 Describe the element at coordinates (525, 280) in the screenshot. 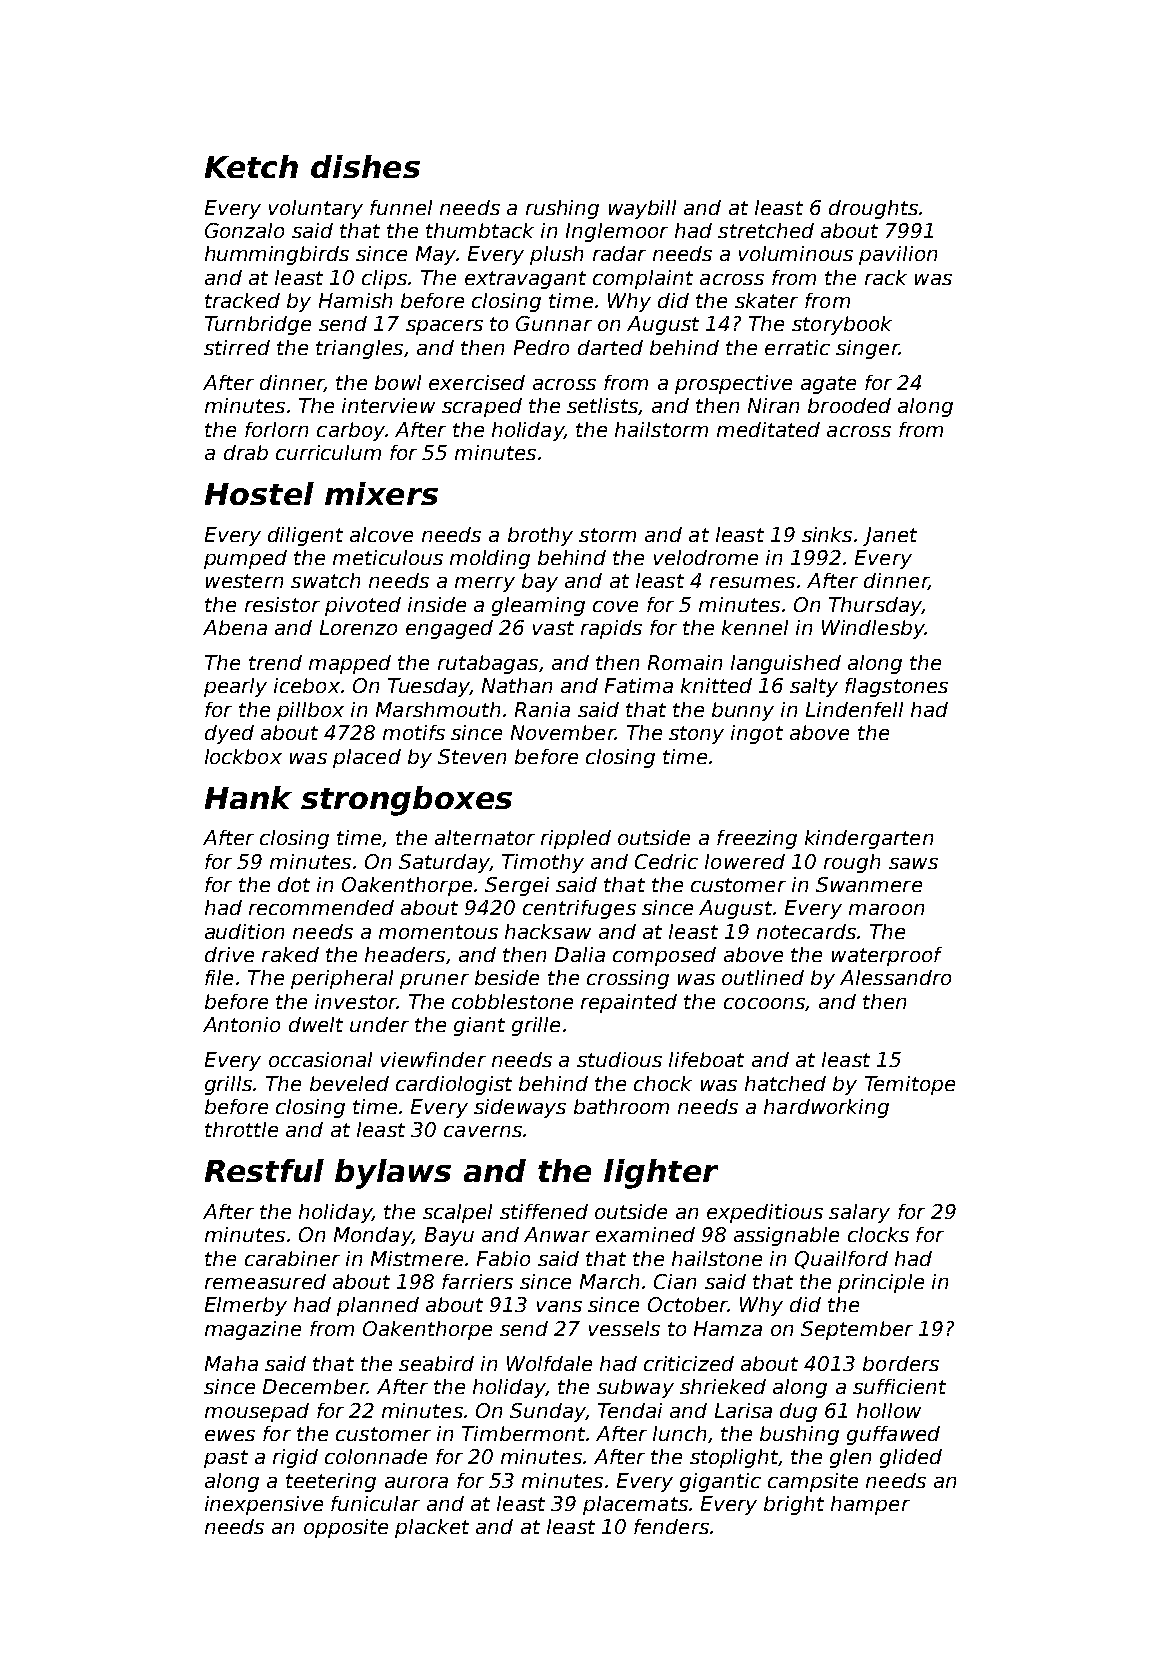

I see `extravagant` at that location.
